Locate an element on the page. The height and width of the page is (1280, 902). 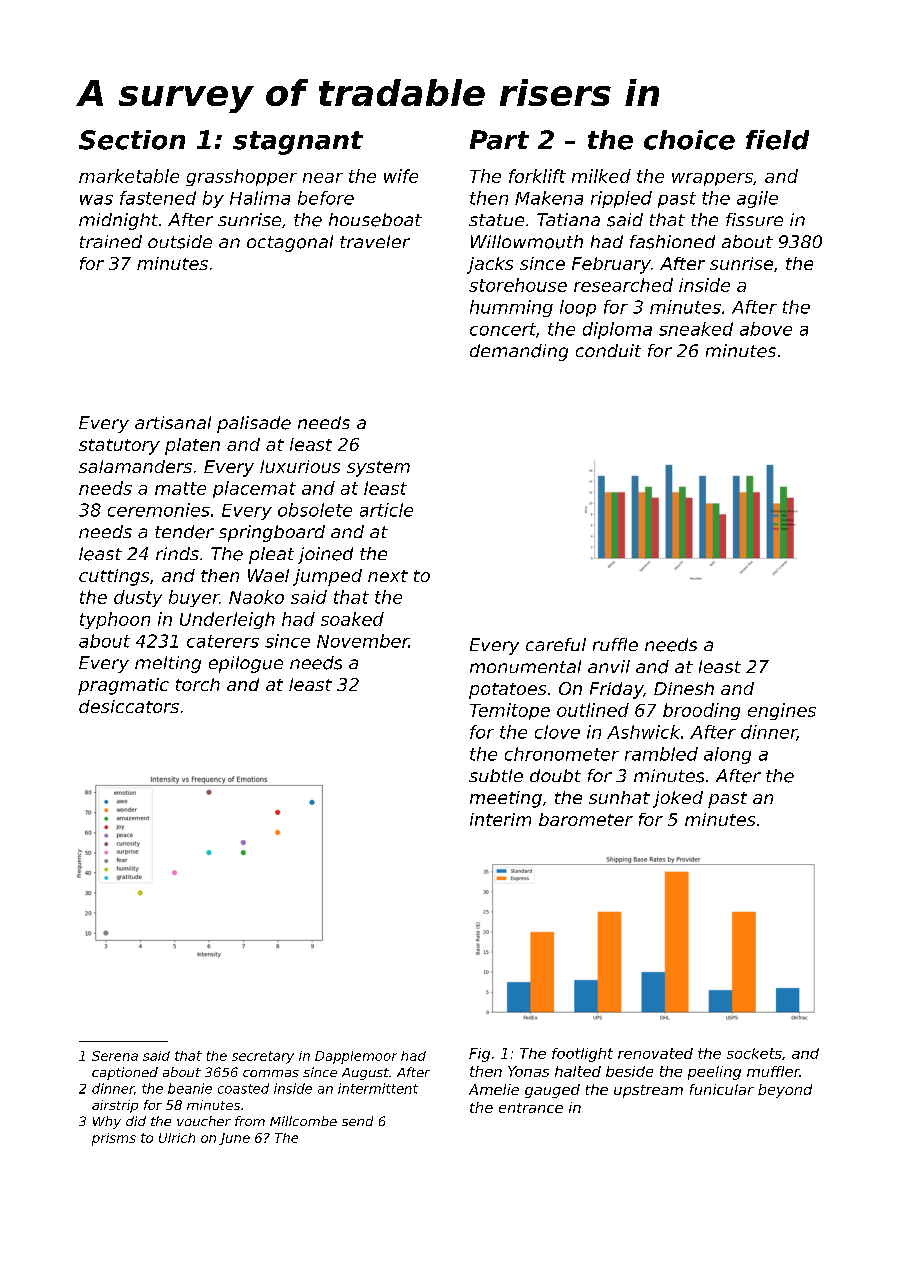
secretary is located at coordinates (263, 1057).
